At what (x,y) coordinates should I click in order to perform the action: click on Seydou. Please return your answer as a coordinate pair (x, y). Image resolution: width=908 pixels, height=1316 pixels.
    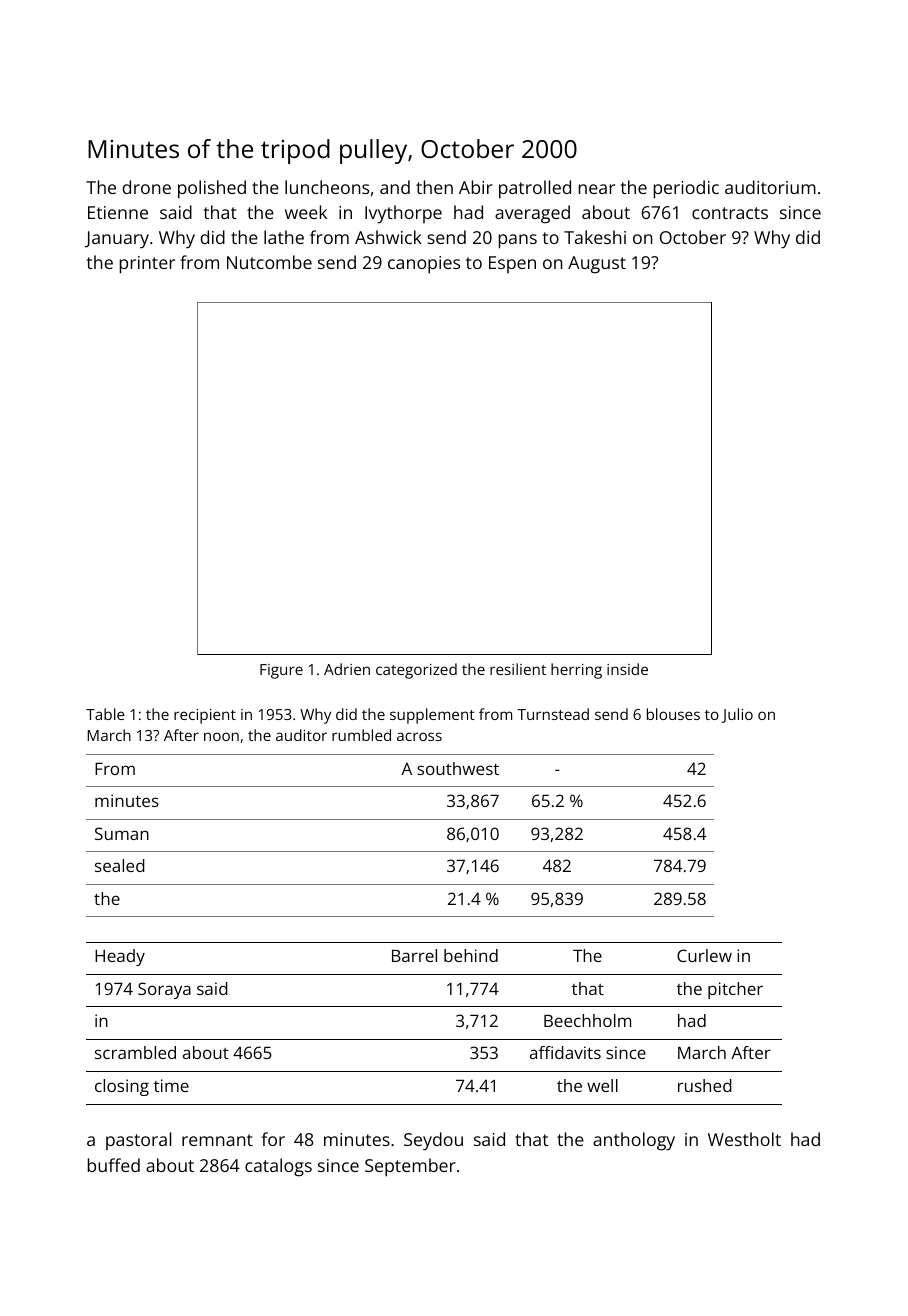
    Looking at the image, I should click on (433, 1141).
